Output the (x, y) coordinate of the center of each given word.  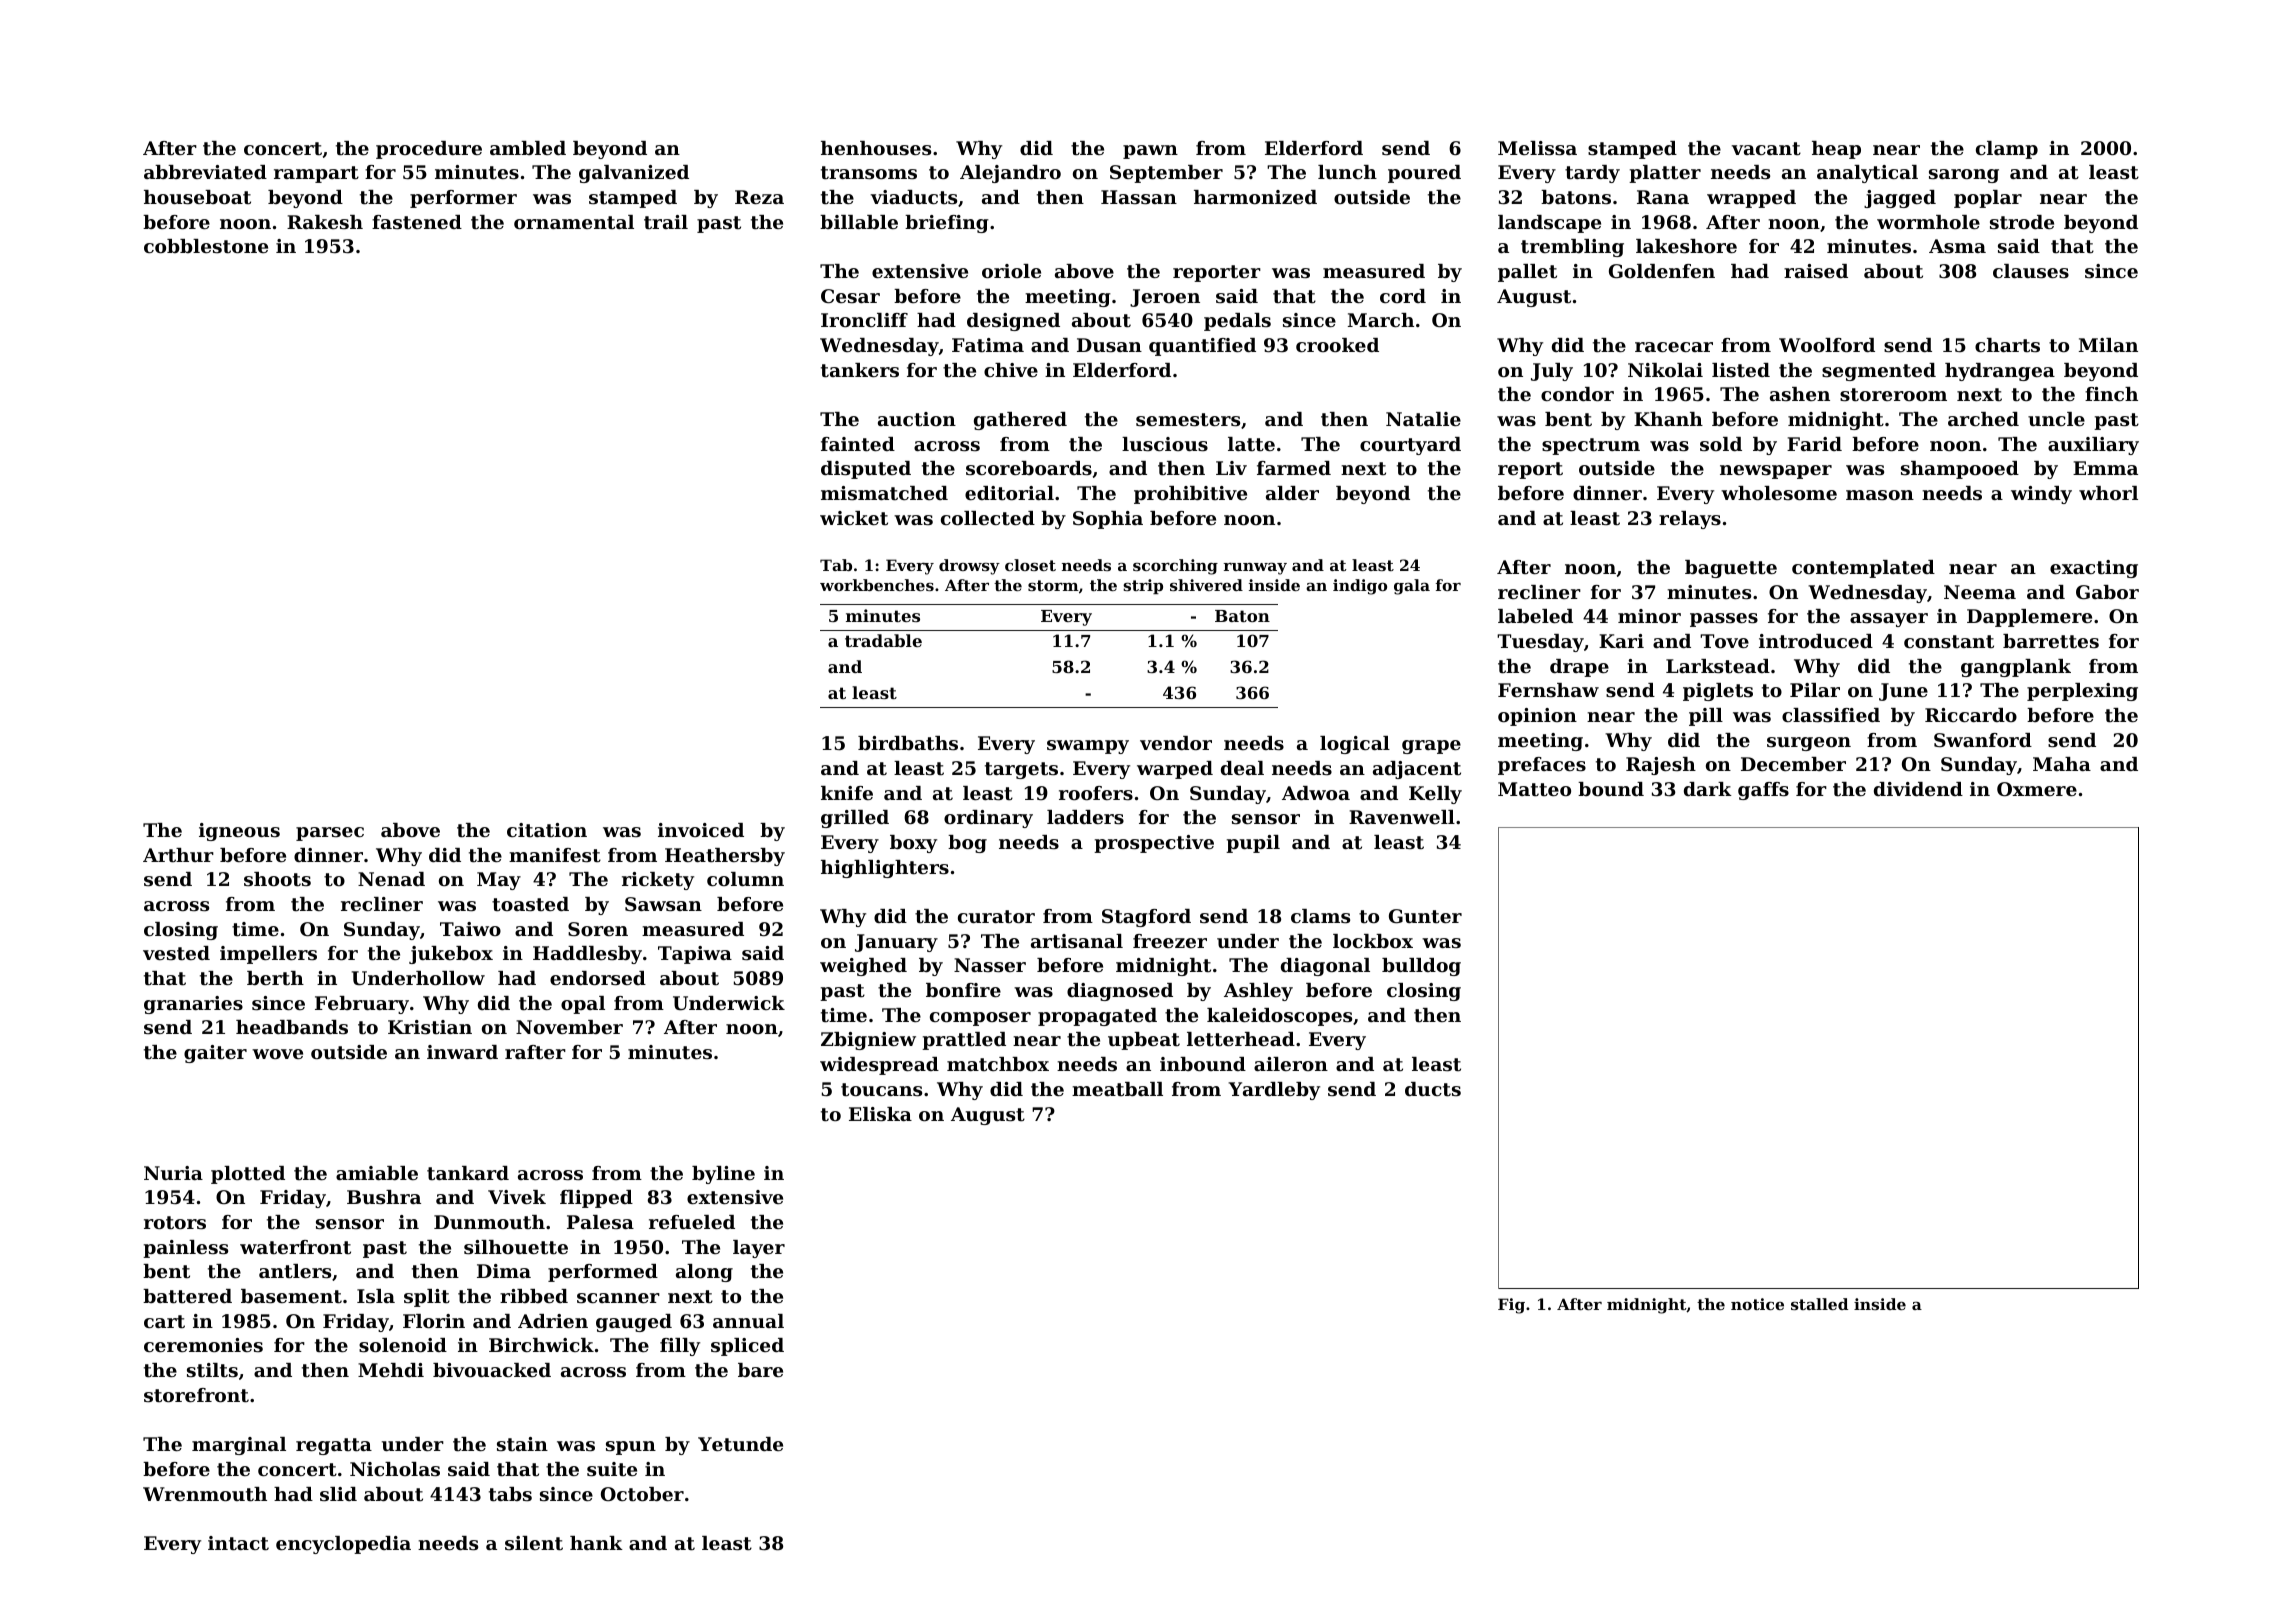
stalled (1819, 1304)
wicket (854, 518)
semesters (1188, 420)
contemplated (1863, 569)
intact (238, 1543)
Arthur (178, 855)
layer (759, 1249)
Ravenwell (1402, 817)
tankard (468, 1173)
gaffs (1763, 791)
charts (2007, 345)
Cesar (850, 296)
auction (917, 419)
